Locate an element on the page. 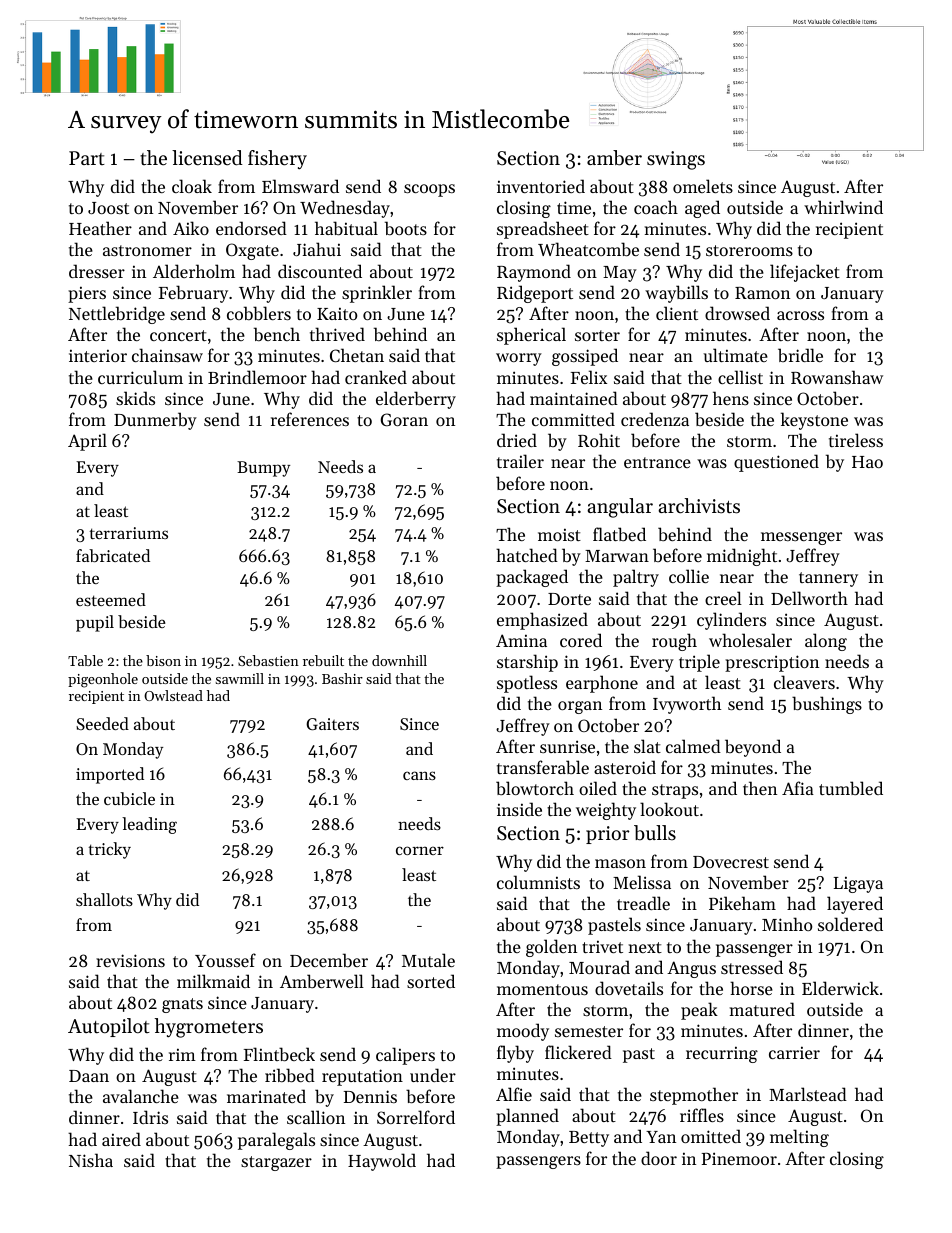 Image resolution: width=952 pixels, height=1233 pixels. omelets is located at coordinates (703, 186).
